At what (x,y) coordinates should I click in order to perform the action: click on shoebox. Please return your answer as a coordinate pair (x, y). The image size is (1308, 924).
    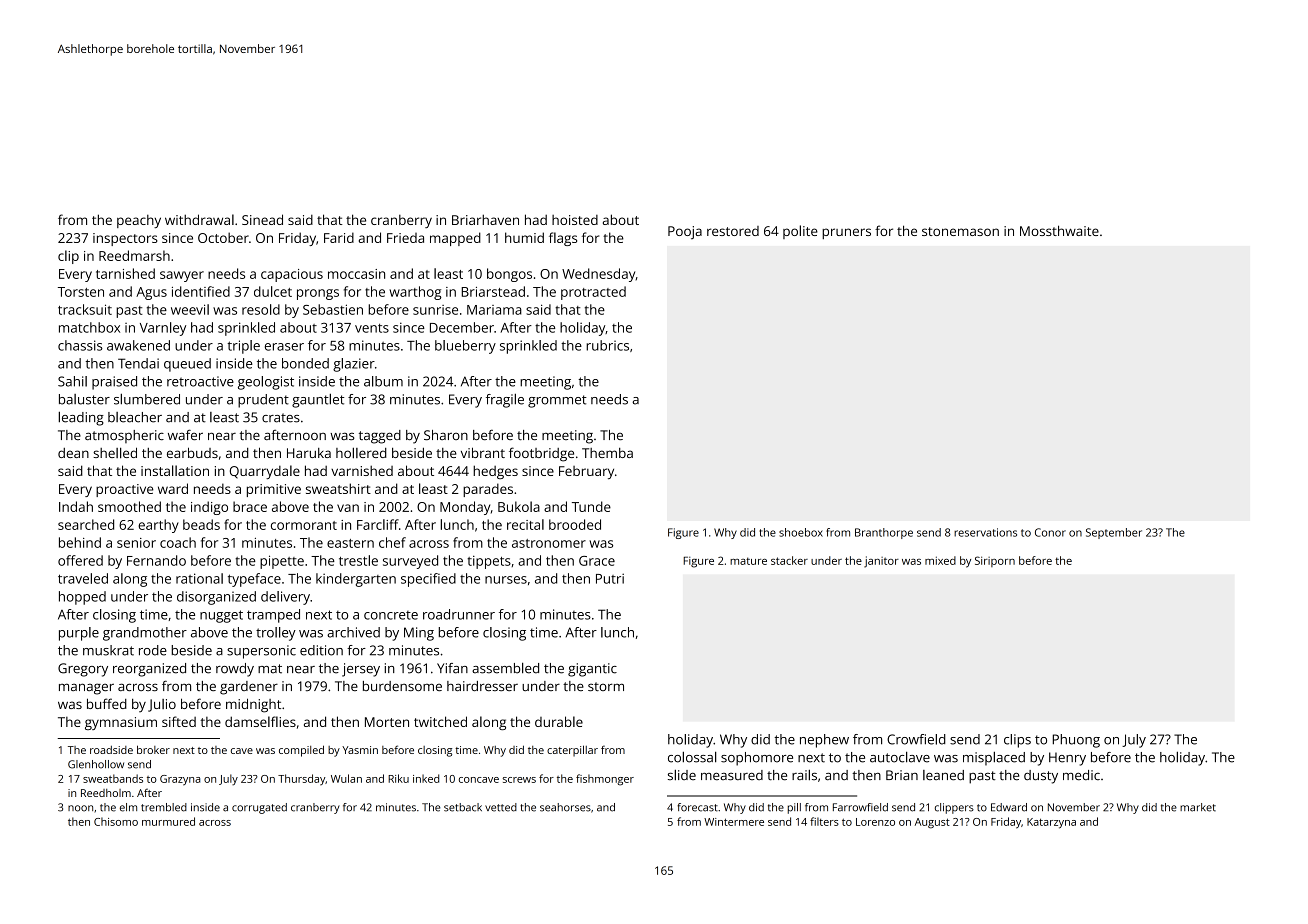
    Looking at the image, I should click on (801, 532).
